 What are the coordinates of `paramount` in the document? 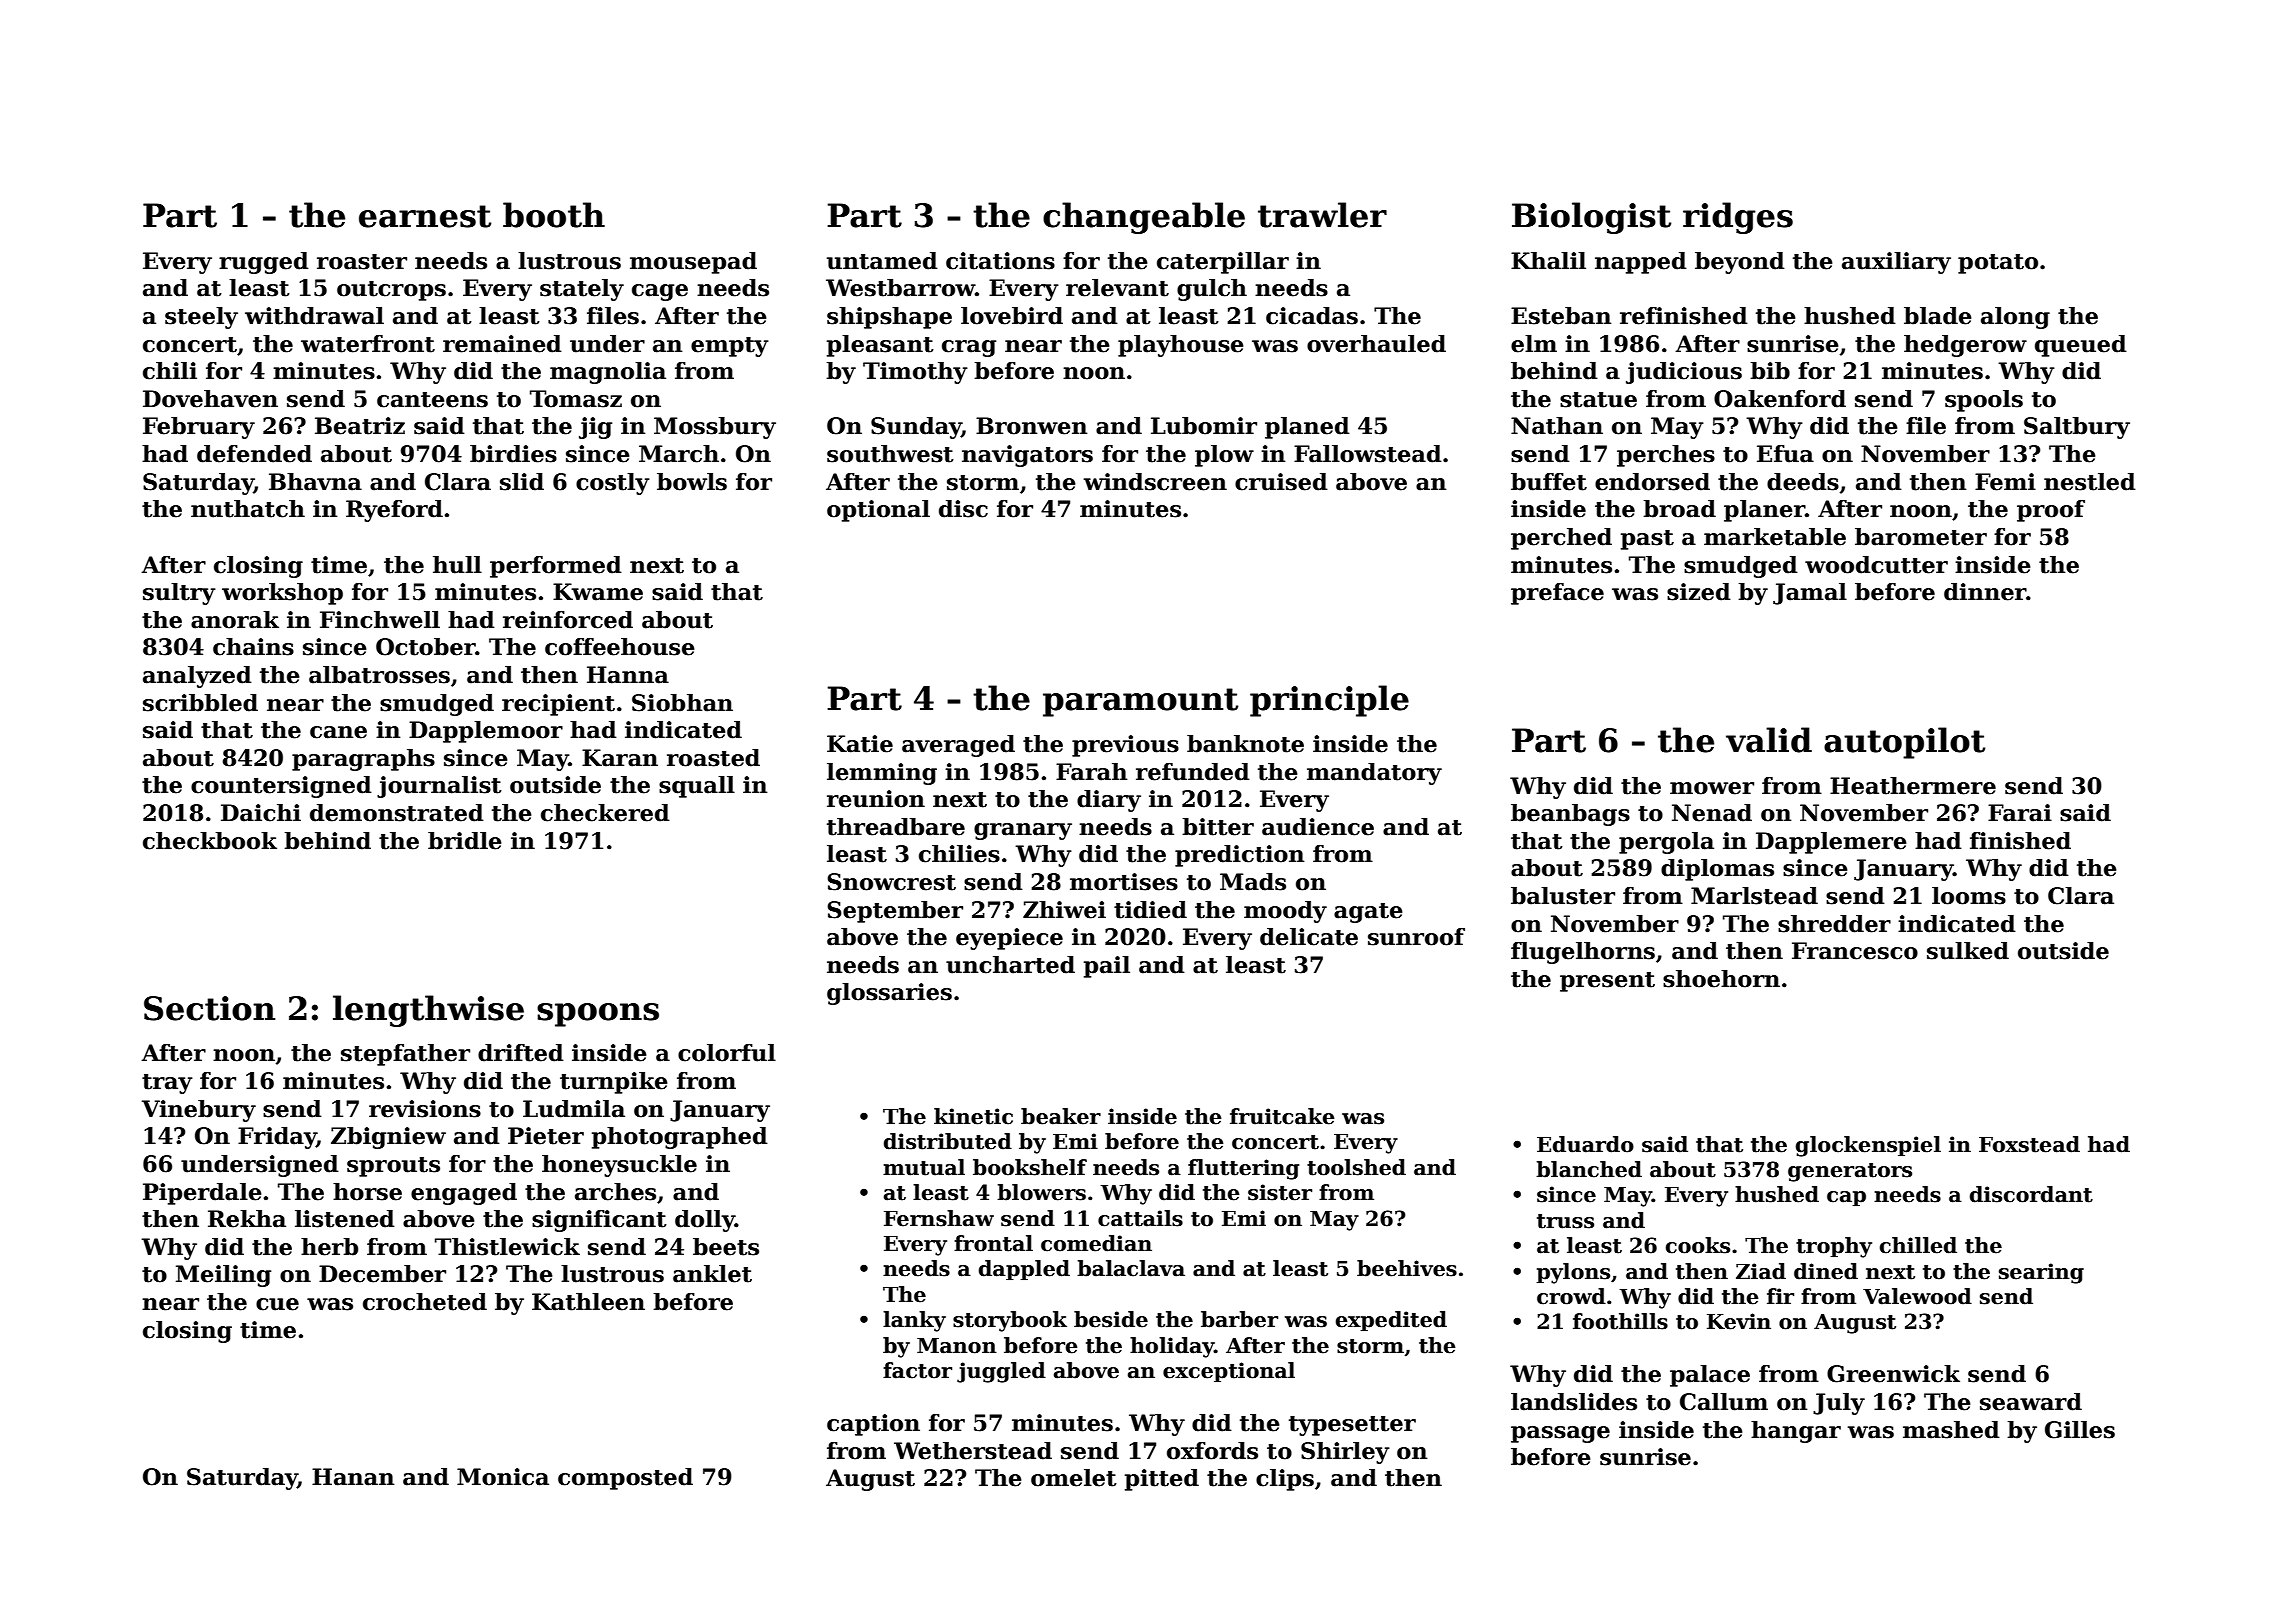 It's located at (1140, 702).
